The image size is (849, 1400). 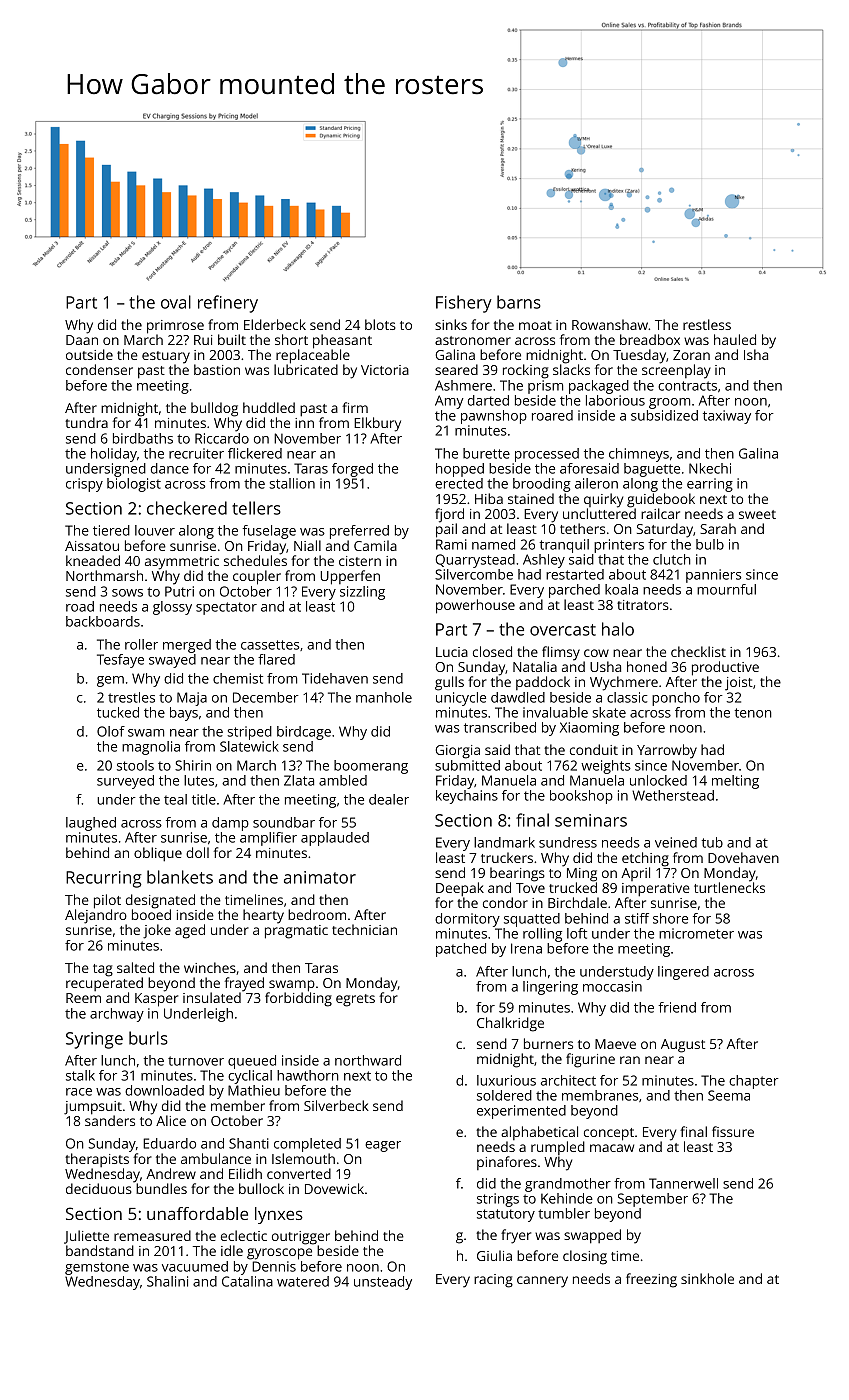 What do you see at coordinates (232, 339) in the page?
I see `built` at bounding box center [232, 339].
